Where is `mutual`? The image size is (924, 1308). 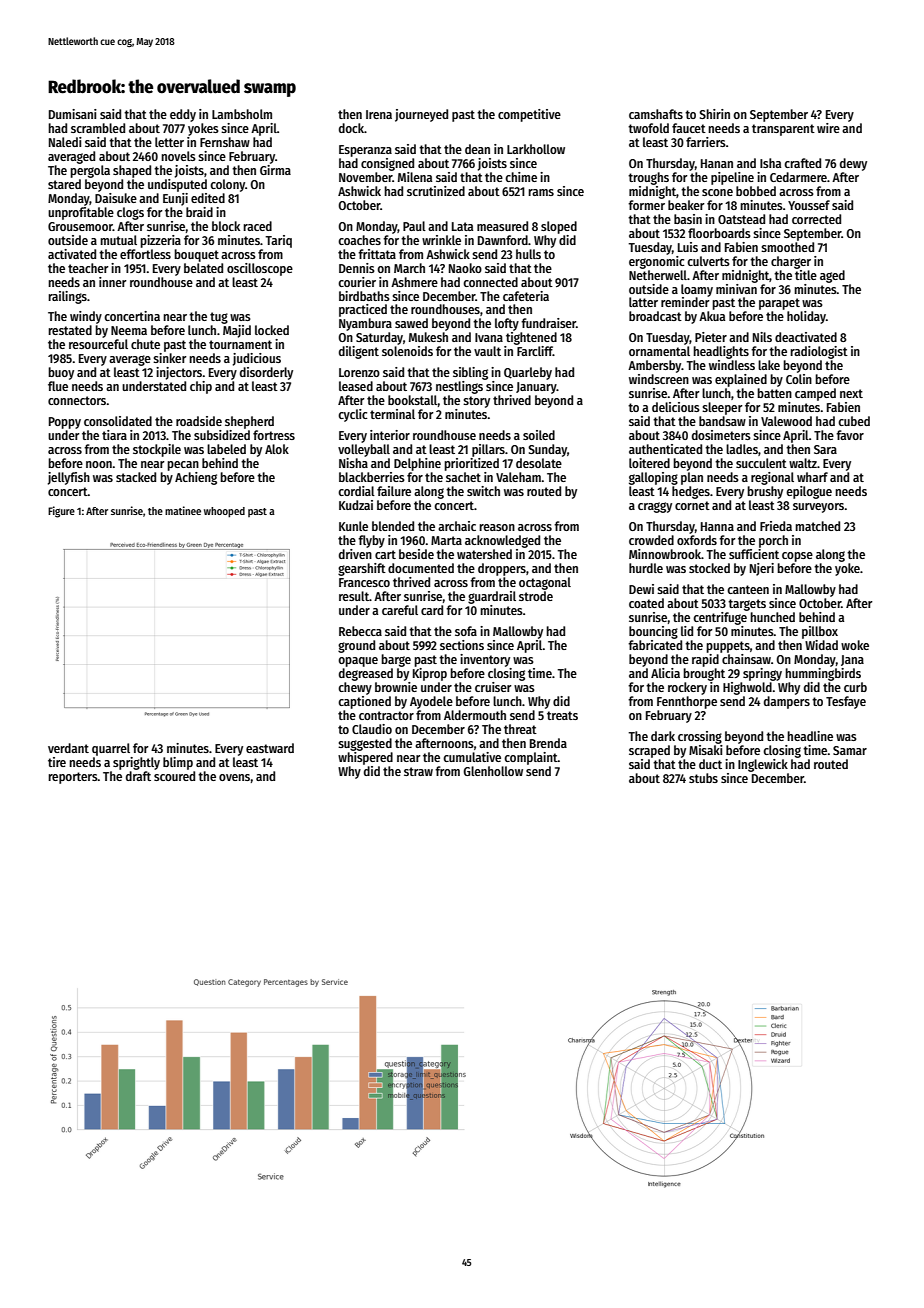
mutual is located at coordinates (118, 240).
